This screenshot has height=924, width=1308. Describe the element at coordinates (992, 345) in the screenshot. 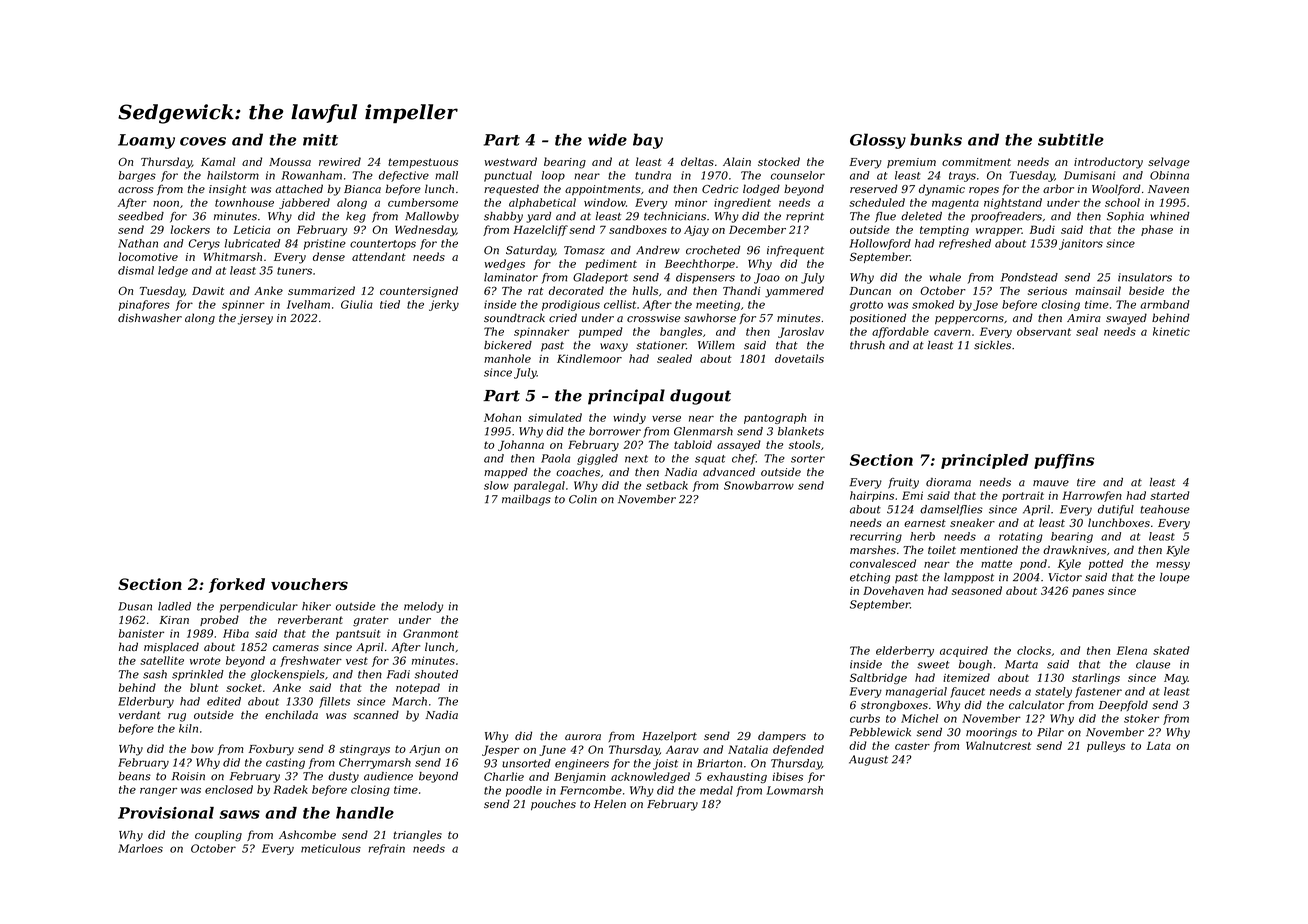

I see `sickles` at that location.
